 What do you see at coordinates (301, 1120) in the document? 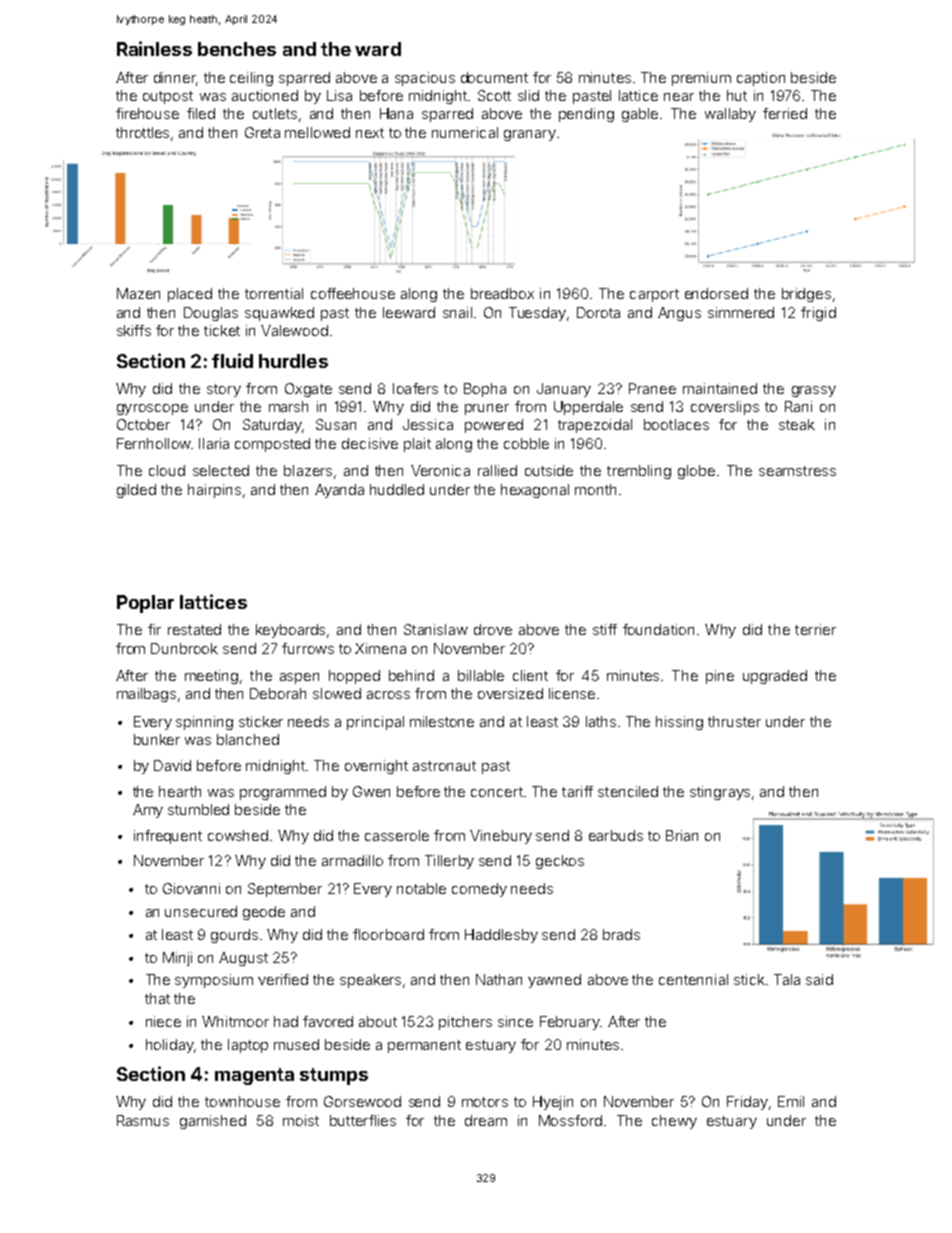
I see `moist` at bounding box center [301, 1120].
